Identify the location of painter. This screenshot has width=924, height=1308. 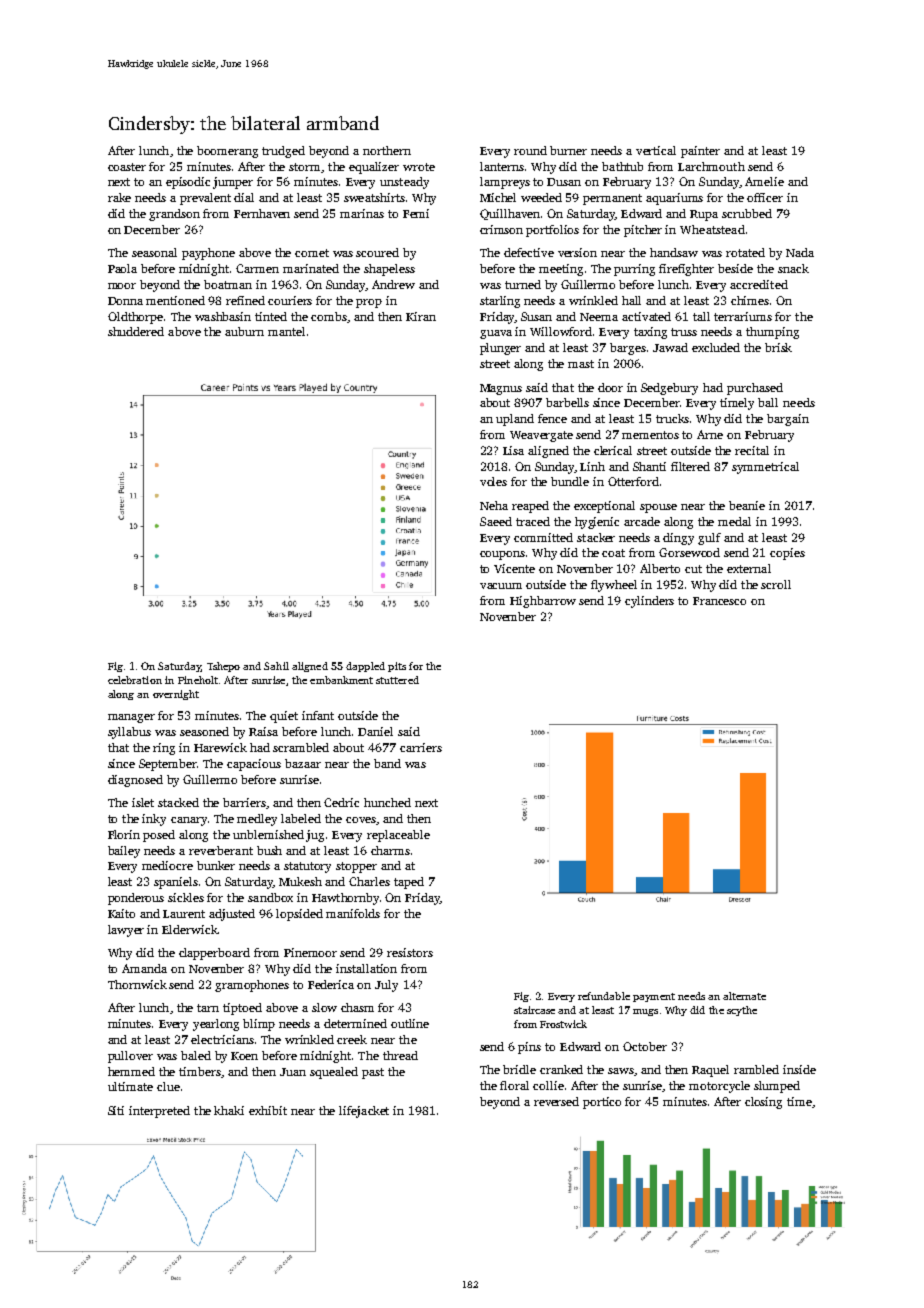
(700, 152).
